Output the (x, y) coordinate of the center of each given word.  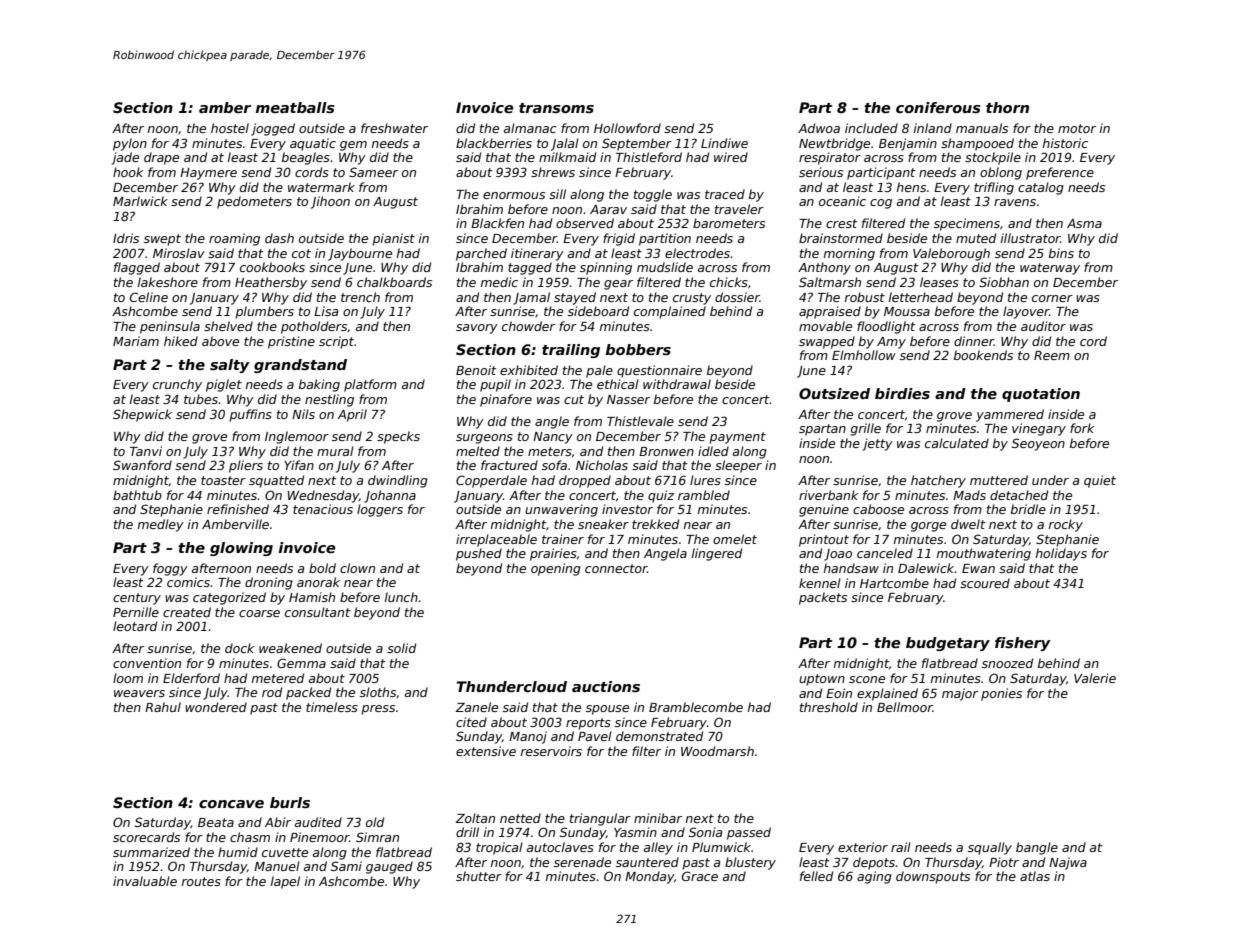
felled (816, 876)
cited (471, 722)
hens (911, 187)
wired (731, 157)
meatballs (295, 107)
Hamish (312, 597)
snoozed (1007, 663)
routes (201, 881)
